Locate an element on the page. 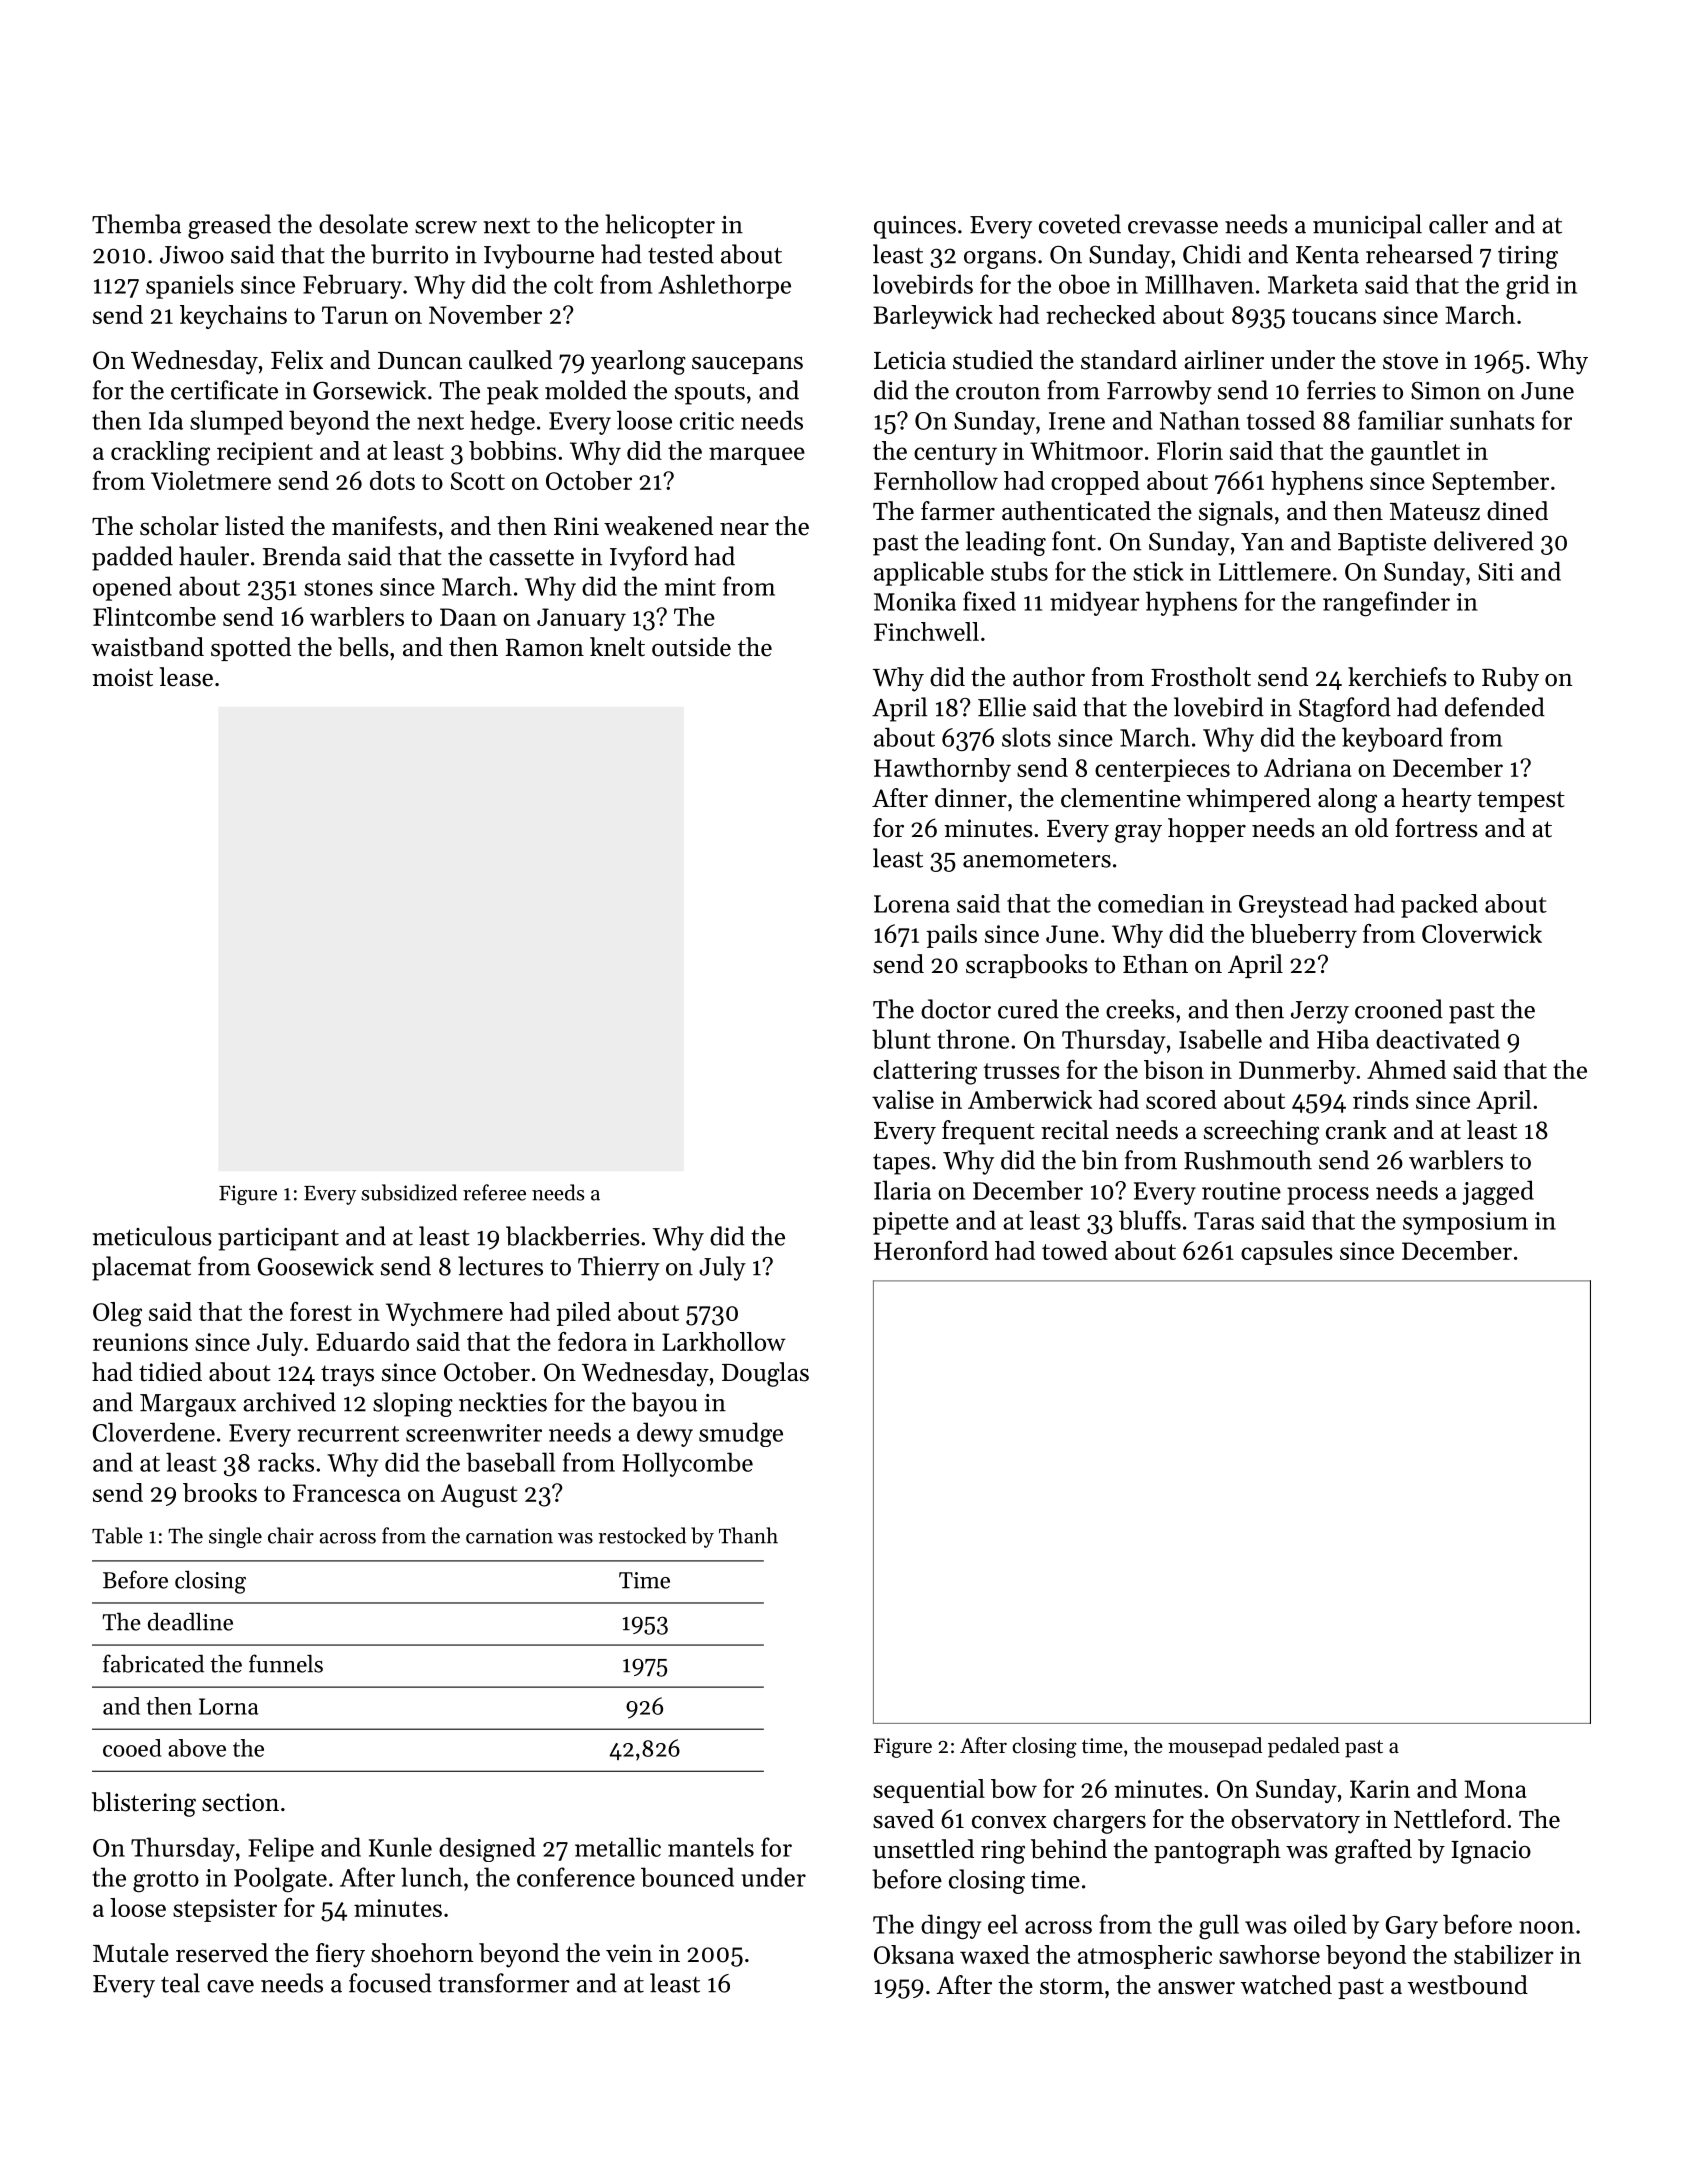 The image size is (1683, 2178). blueberry is located at coordinates (1303, 936).
